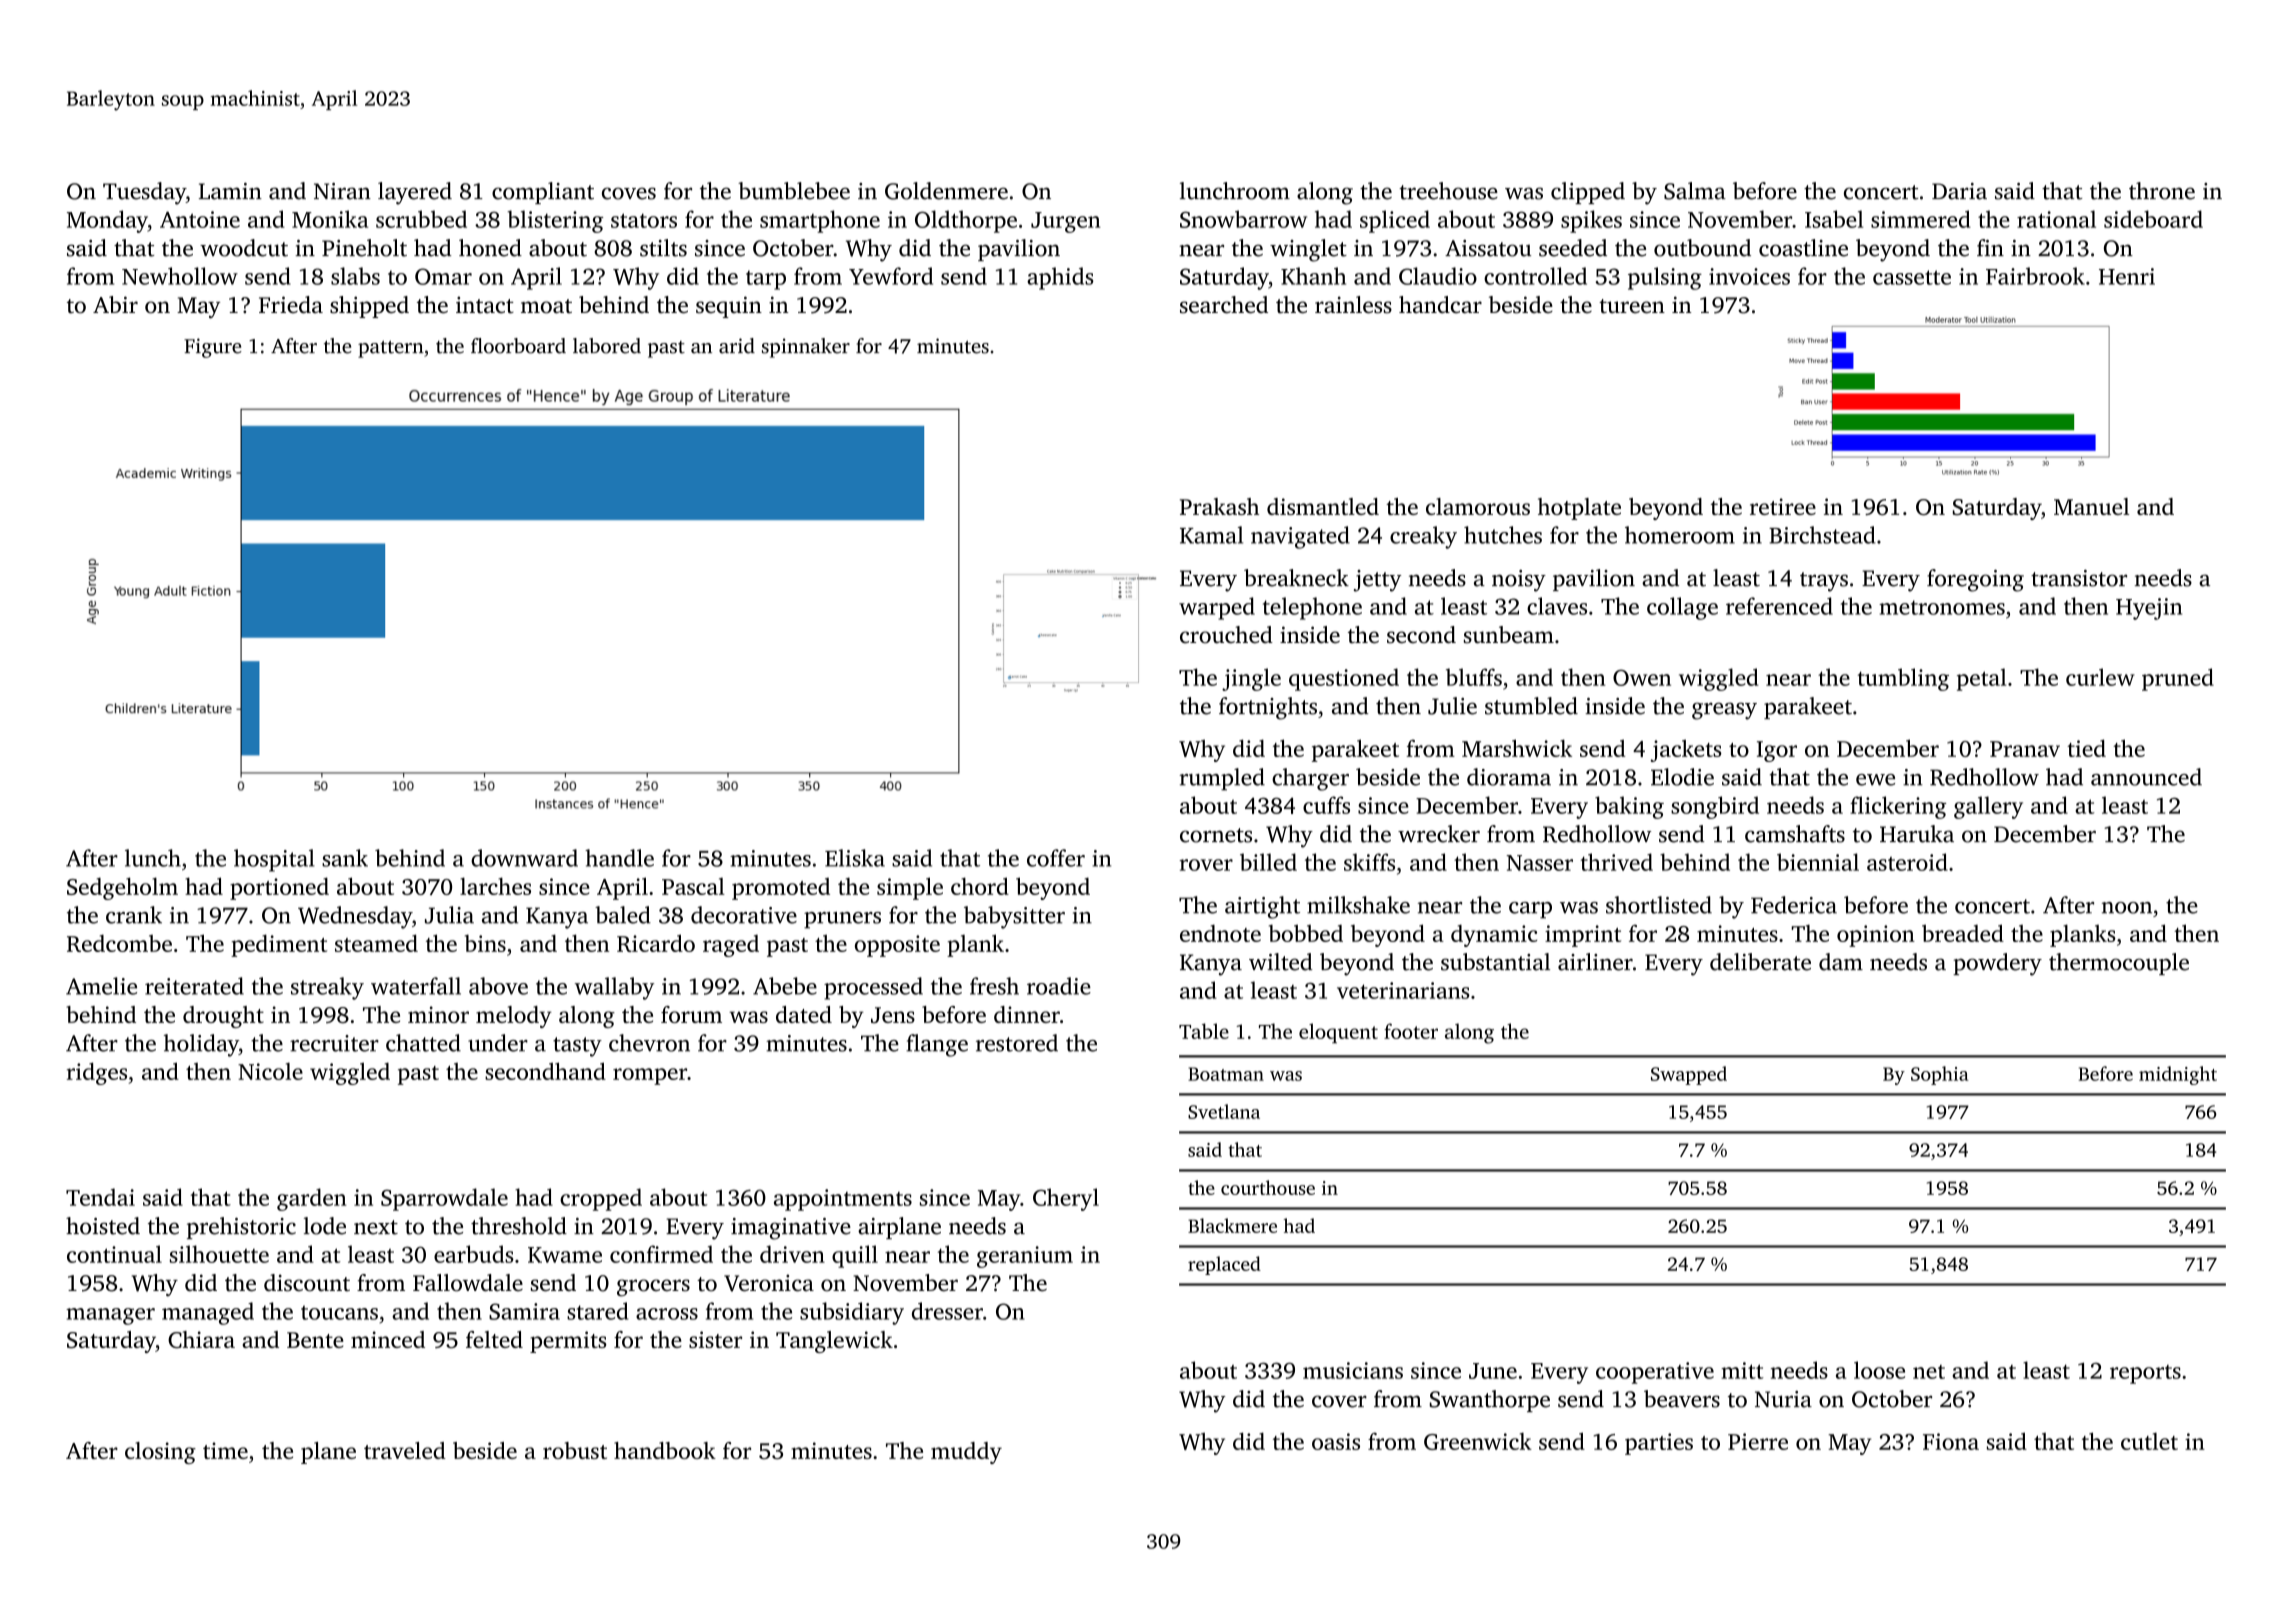 The height and width of the image is (1620, 2292). I want to click on warped, so click(1217, 608).
